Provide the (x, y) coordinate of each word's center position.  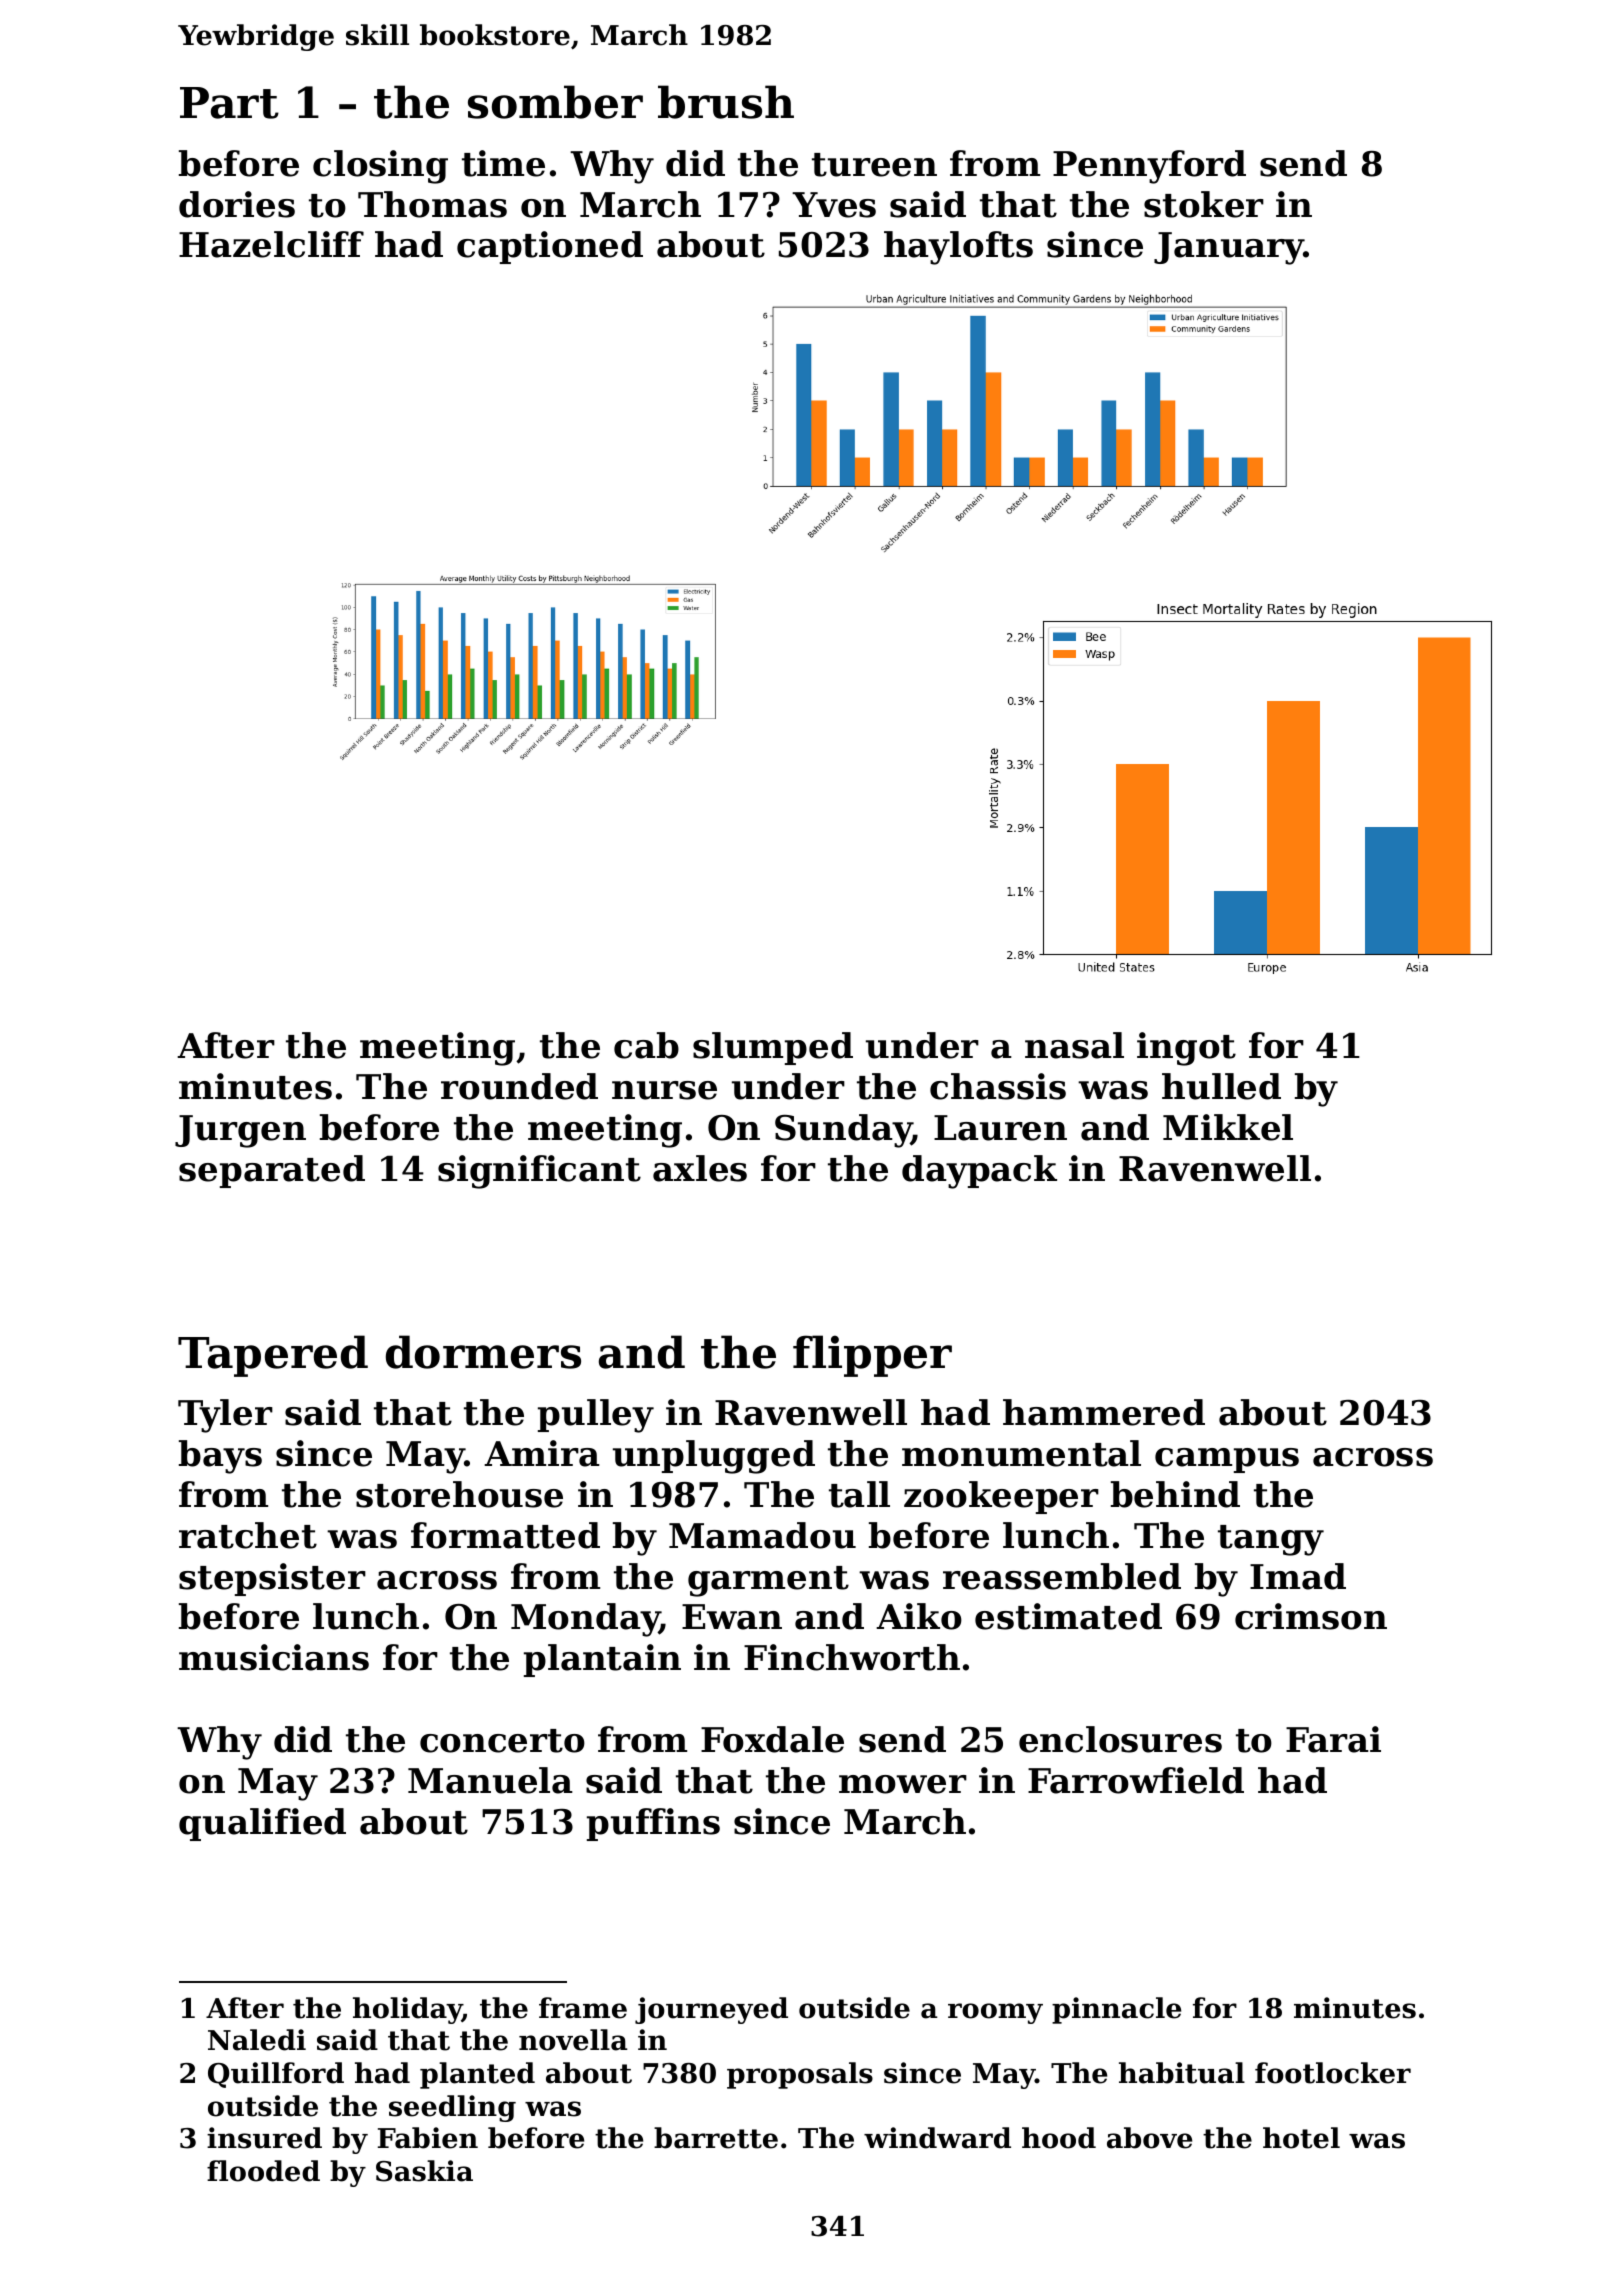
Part (229, 103)
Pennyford (1149, 167)
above (1149, 2138)
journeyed (711, 2010)
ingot (1186, 1049)
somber (555, 102)
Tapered (273, 1356)
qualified (262, 1824)
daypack (979, 1172)
